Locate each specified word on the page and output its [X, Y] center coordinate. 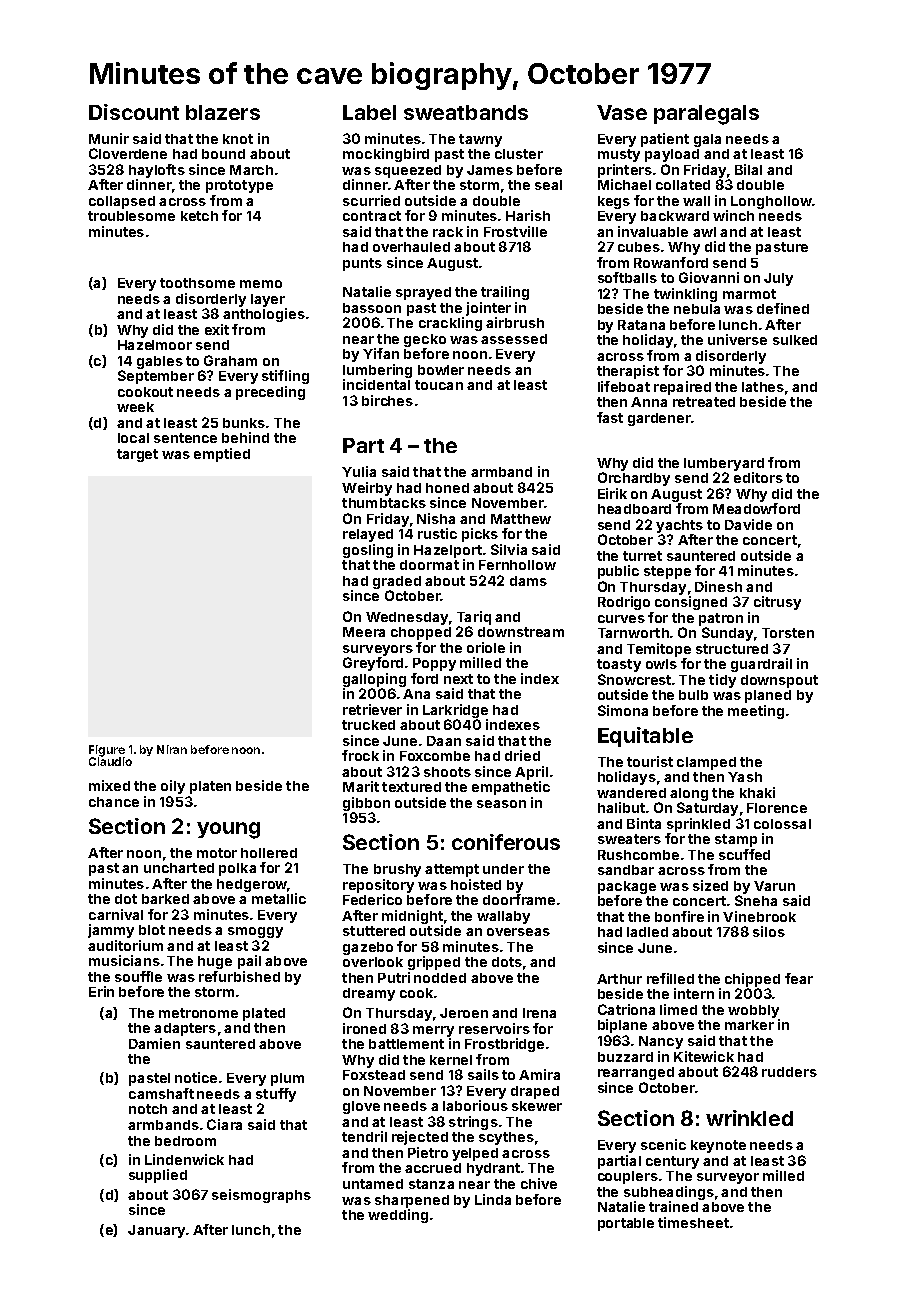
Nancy [661, 1042]
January [156, 1231]
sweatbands [466, 112]
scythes [506, 1138]
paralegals [706, 115]
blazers [223, 112]
